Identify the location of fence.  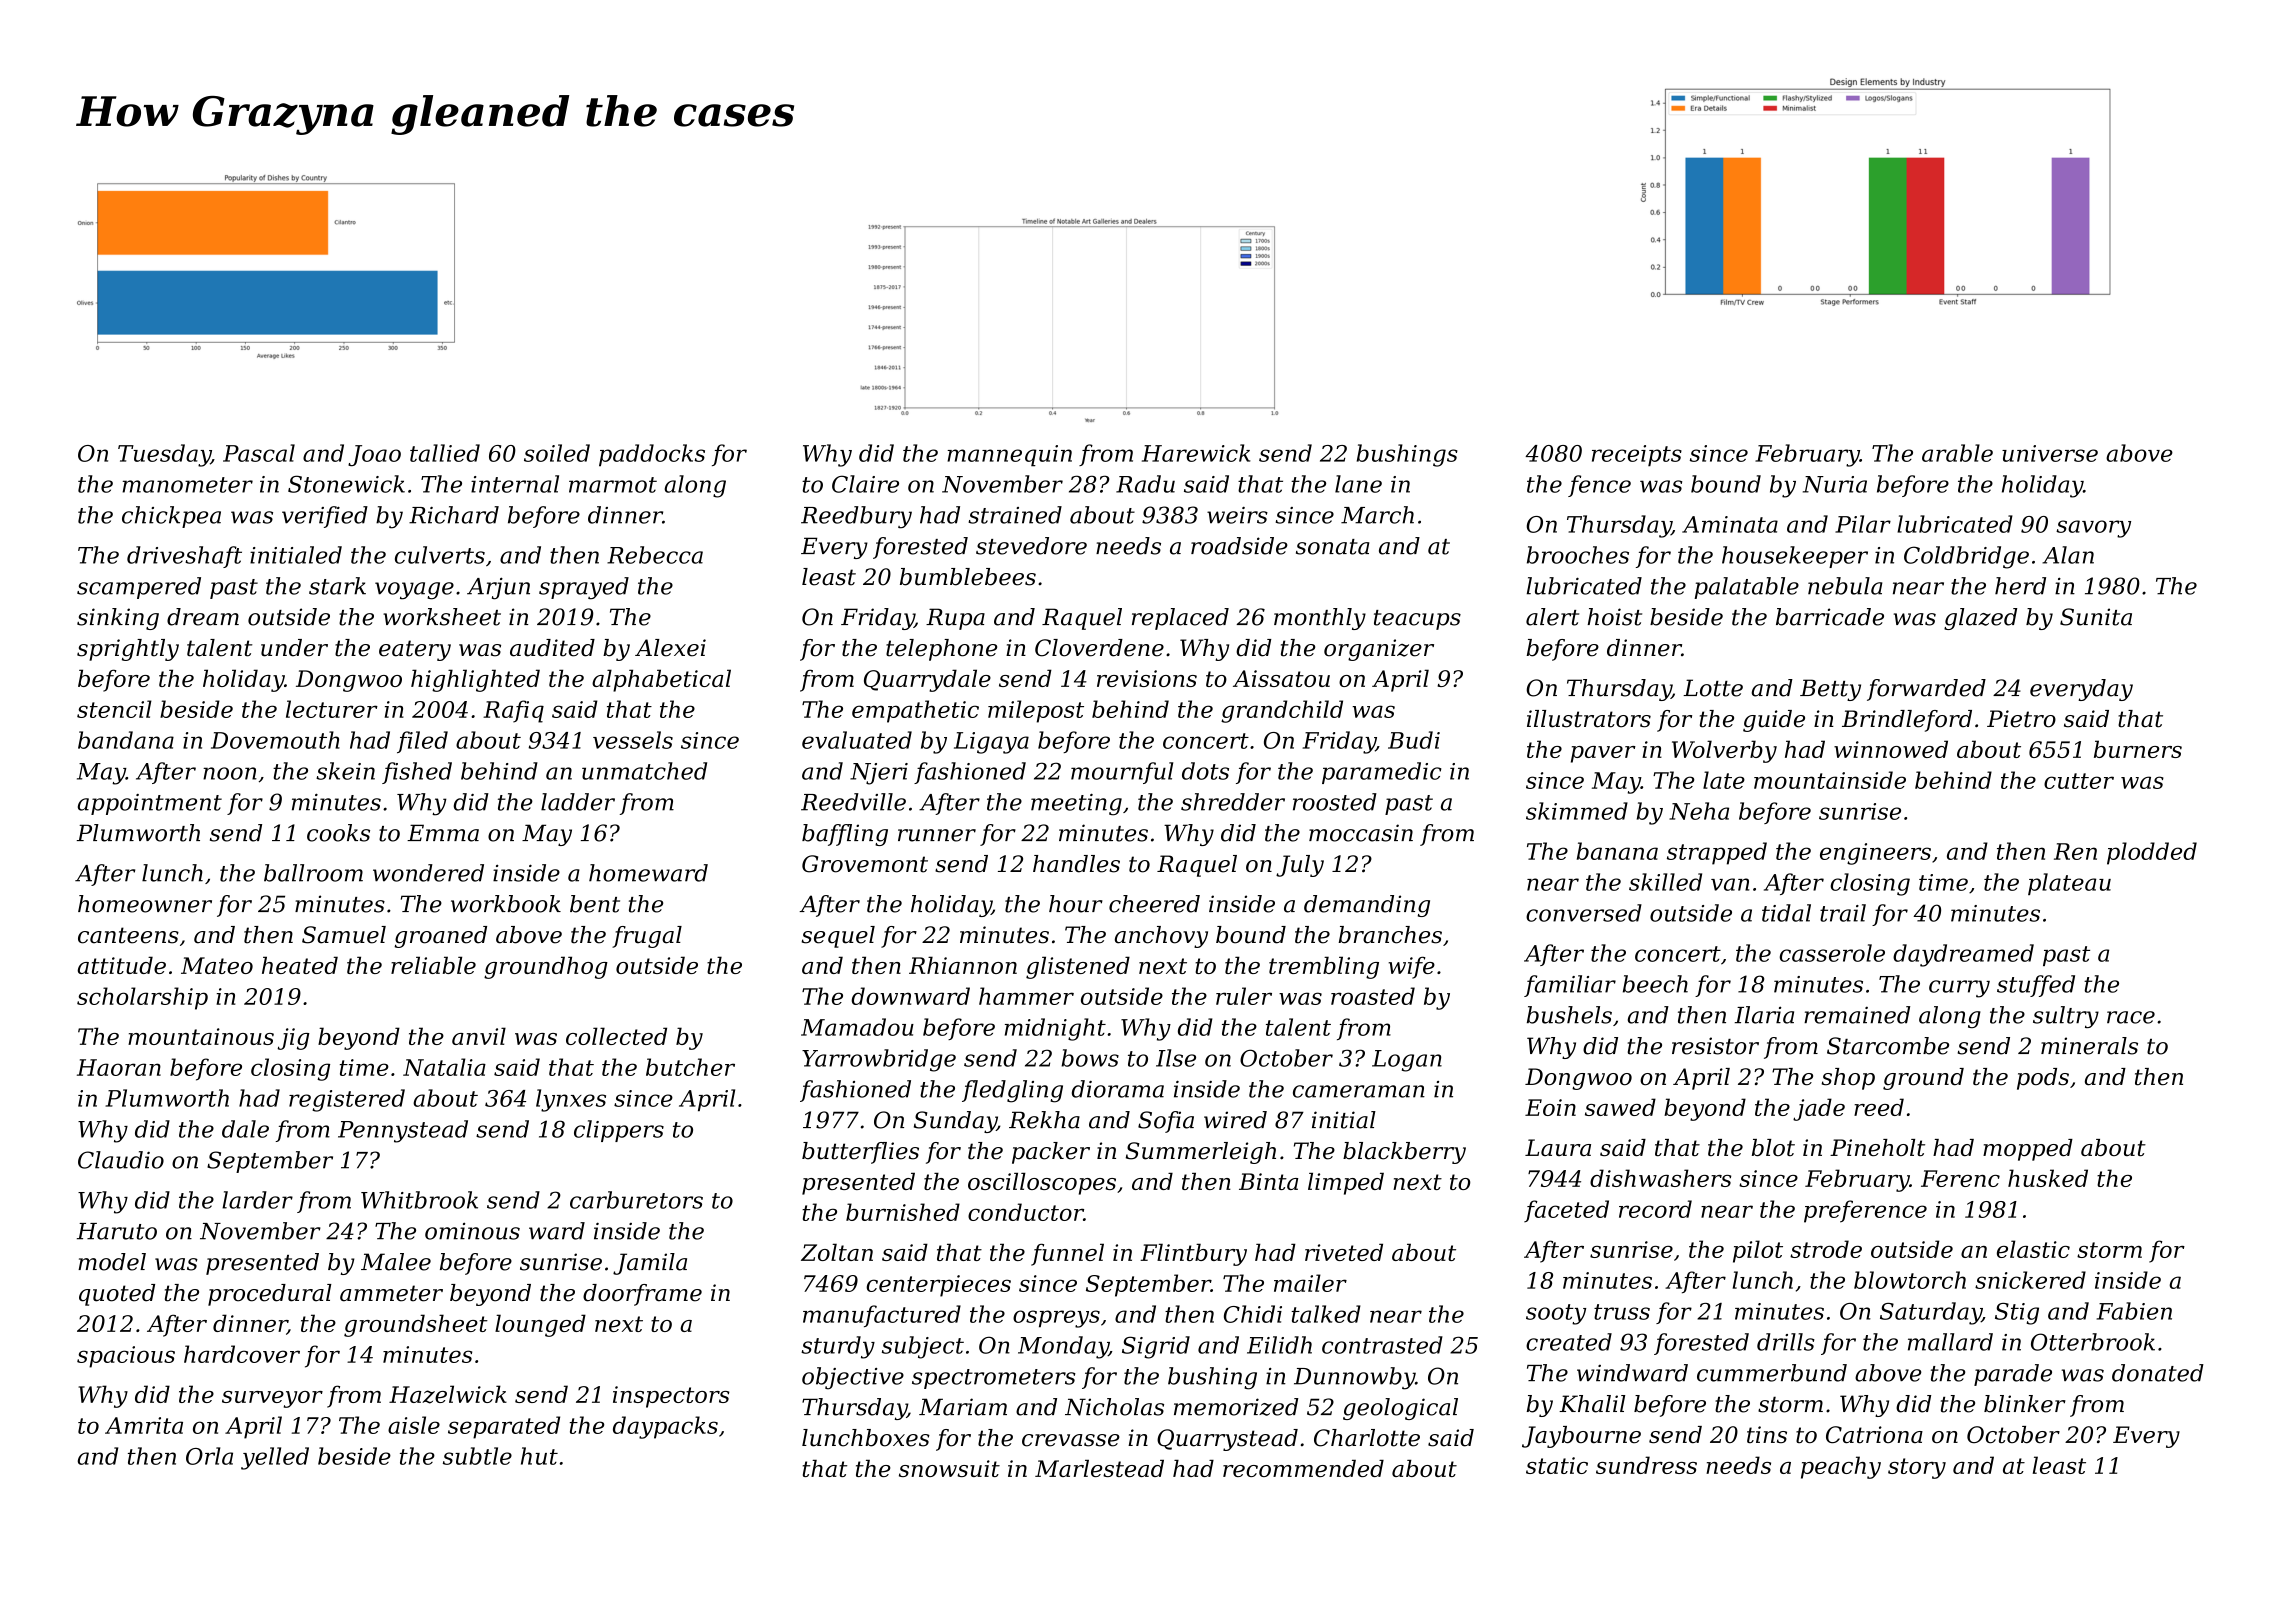
(1599, 486).
